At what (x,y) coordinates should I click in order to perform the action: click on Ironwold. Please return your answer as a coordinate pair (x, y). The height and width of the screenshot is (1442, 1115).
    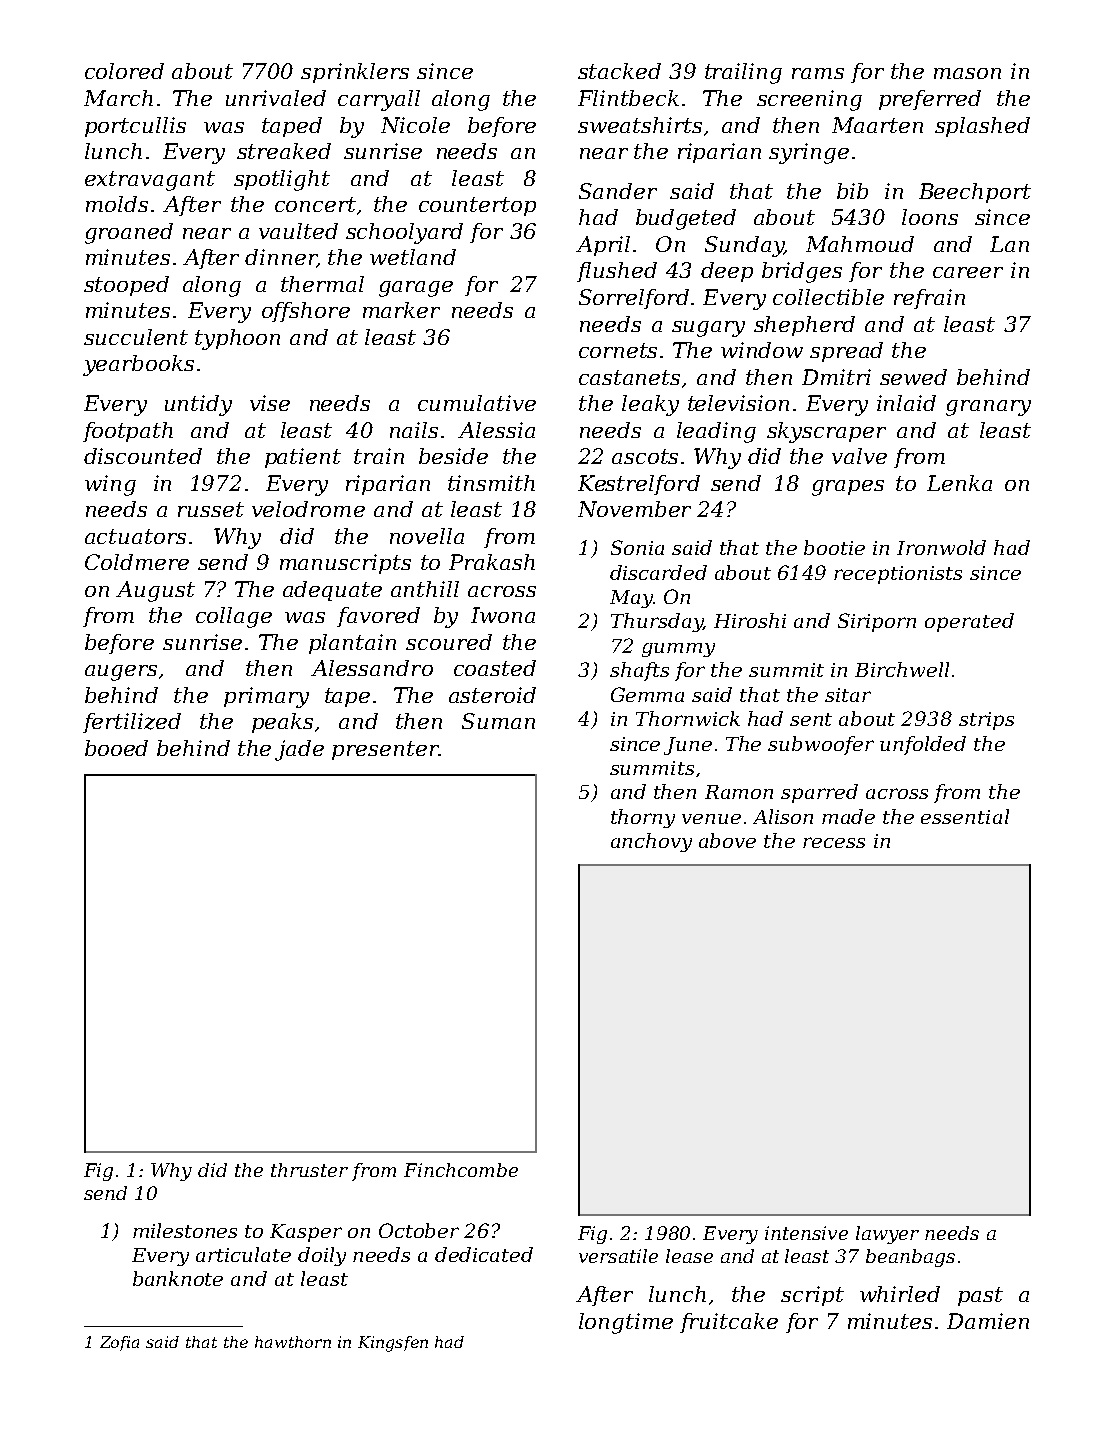
    Looking at the image, I should click on (941, 547).
